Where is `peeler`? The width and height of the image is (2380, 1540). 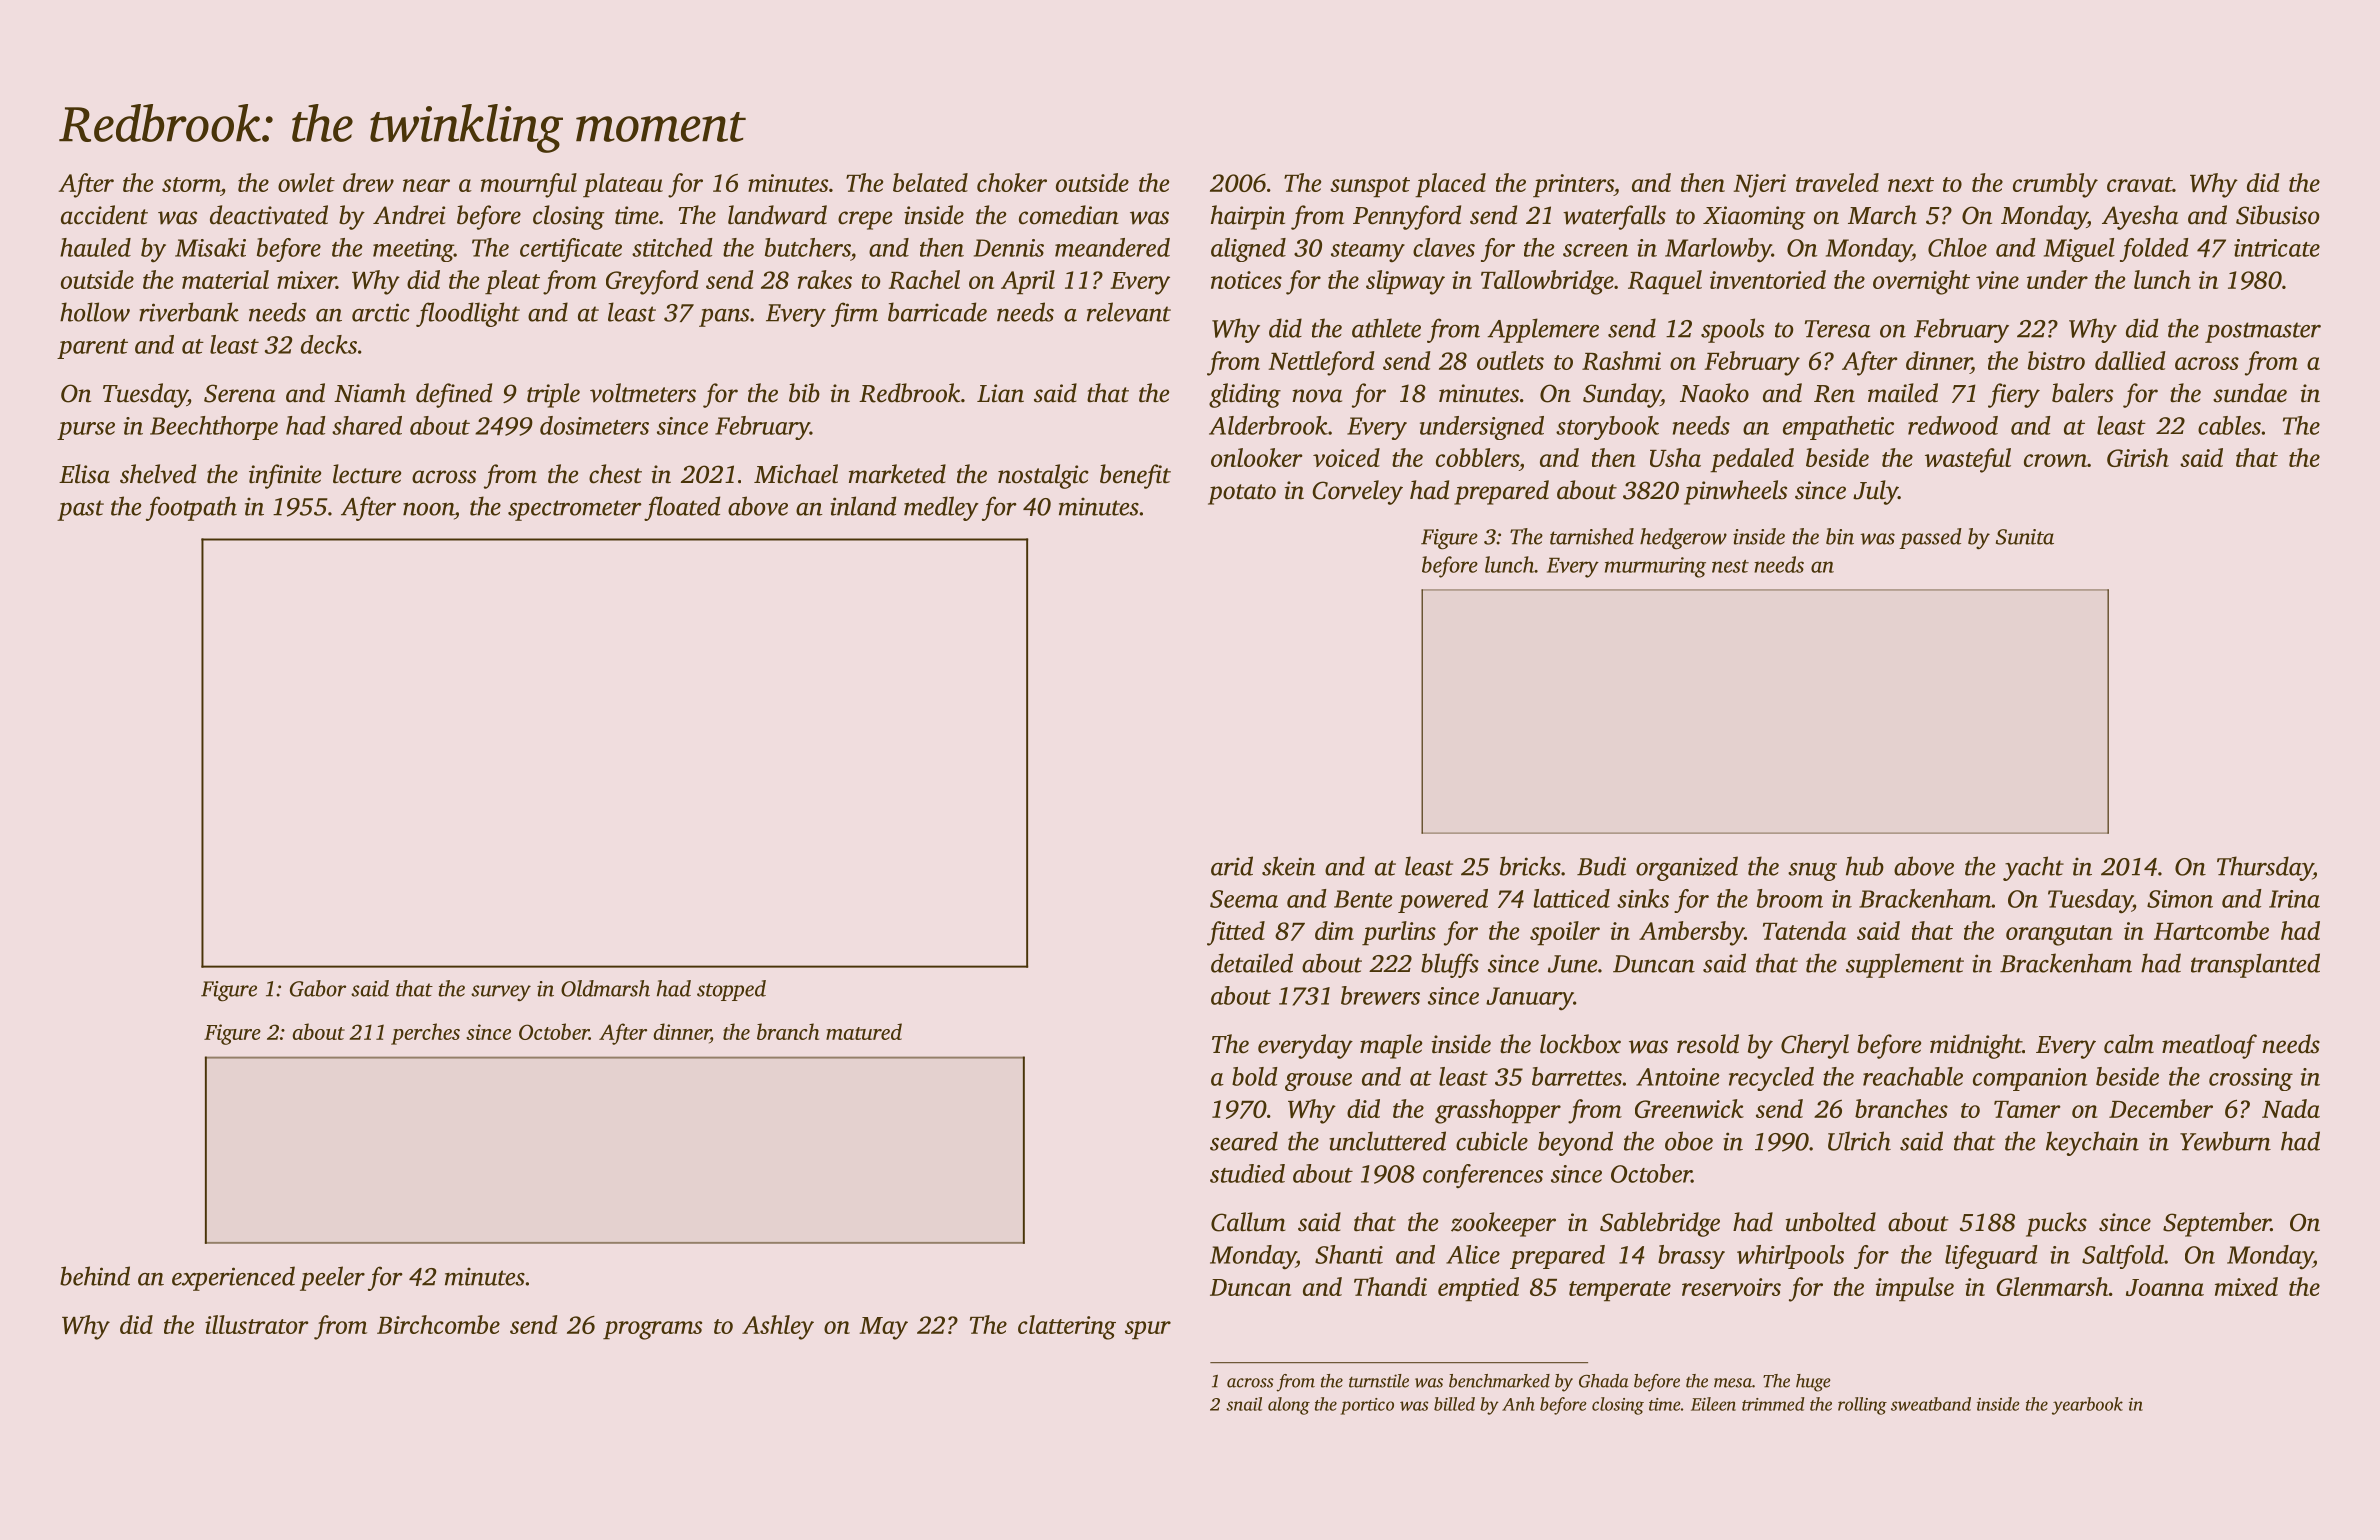 peeler is located at coordinates (332, 1278).
